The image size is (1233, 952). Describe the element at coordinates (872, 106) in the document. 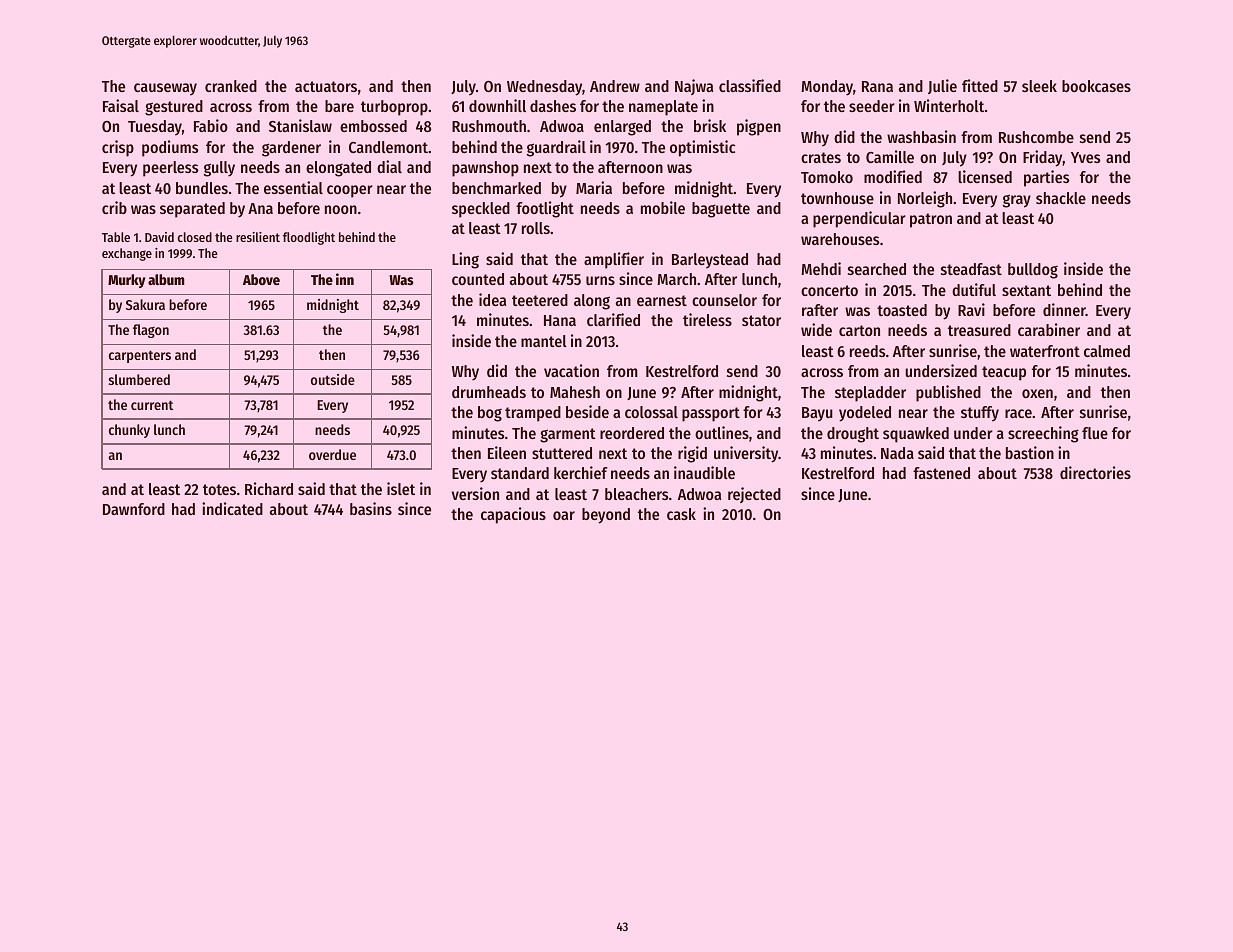

I see `seeder` at that location.
